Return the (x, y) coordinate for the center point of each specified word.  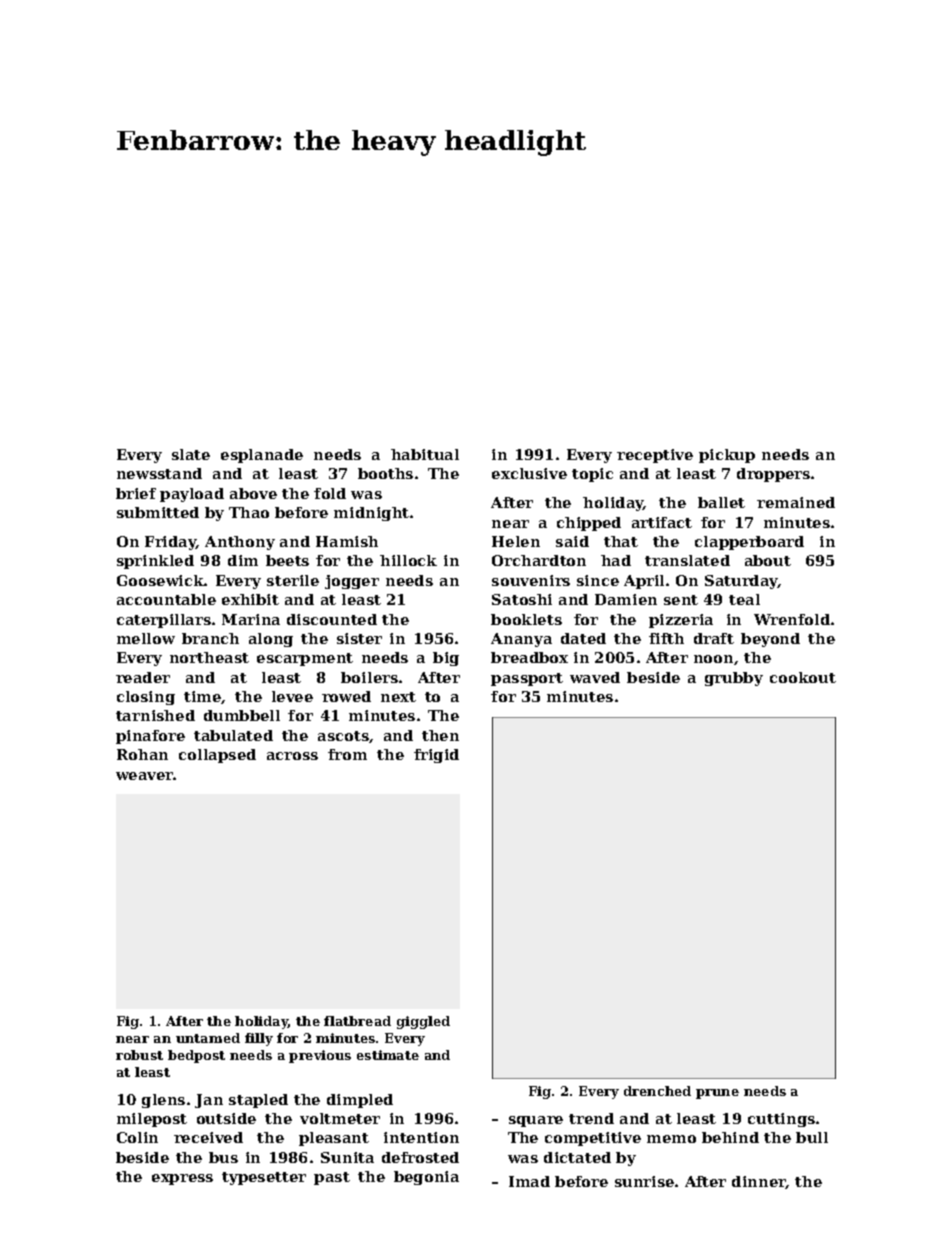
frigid (436, 756)
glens (163, 1101)
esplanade (262, 456)
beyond (770, 640)
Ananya (521, 640)
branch (210, 638)
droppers (773, 475)
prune (717, 1094)
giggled (423, 1022)
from (347, 754)
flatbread (357, 1021)
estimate (388, 1055)
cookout (803, 677)
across (292, 756)
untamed (208, 1038)
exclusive (529, 473)
